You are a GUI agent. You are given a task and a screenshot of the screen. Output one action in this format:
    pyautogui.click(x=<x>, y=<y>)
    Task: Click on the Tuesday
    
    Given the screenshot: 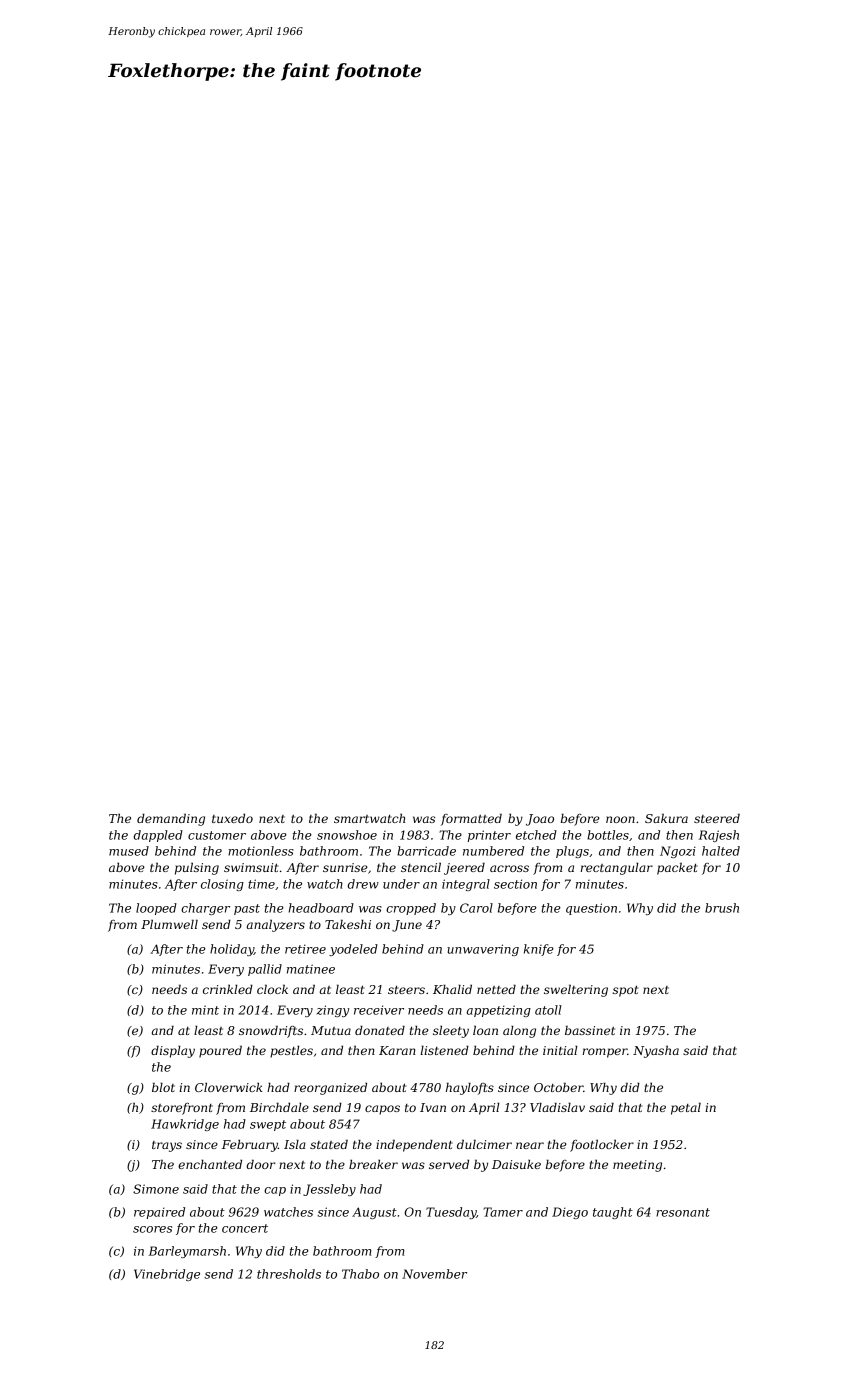 What is the action you would take?
    pyautogui.click(x=451, y=1213)
